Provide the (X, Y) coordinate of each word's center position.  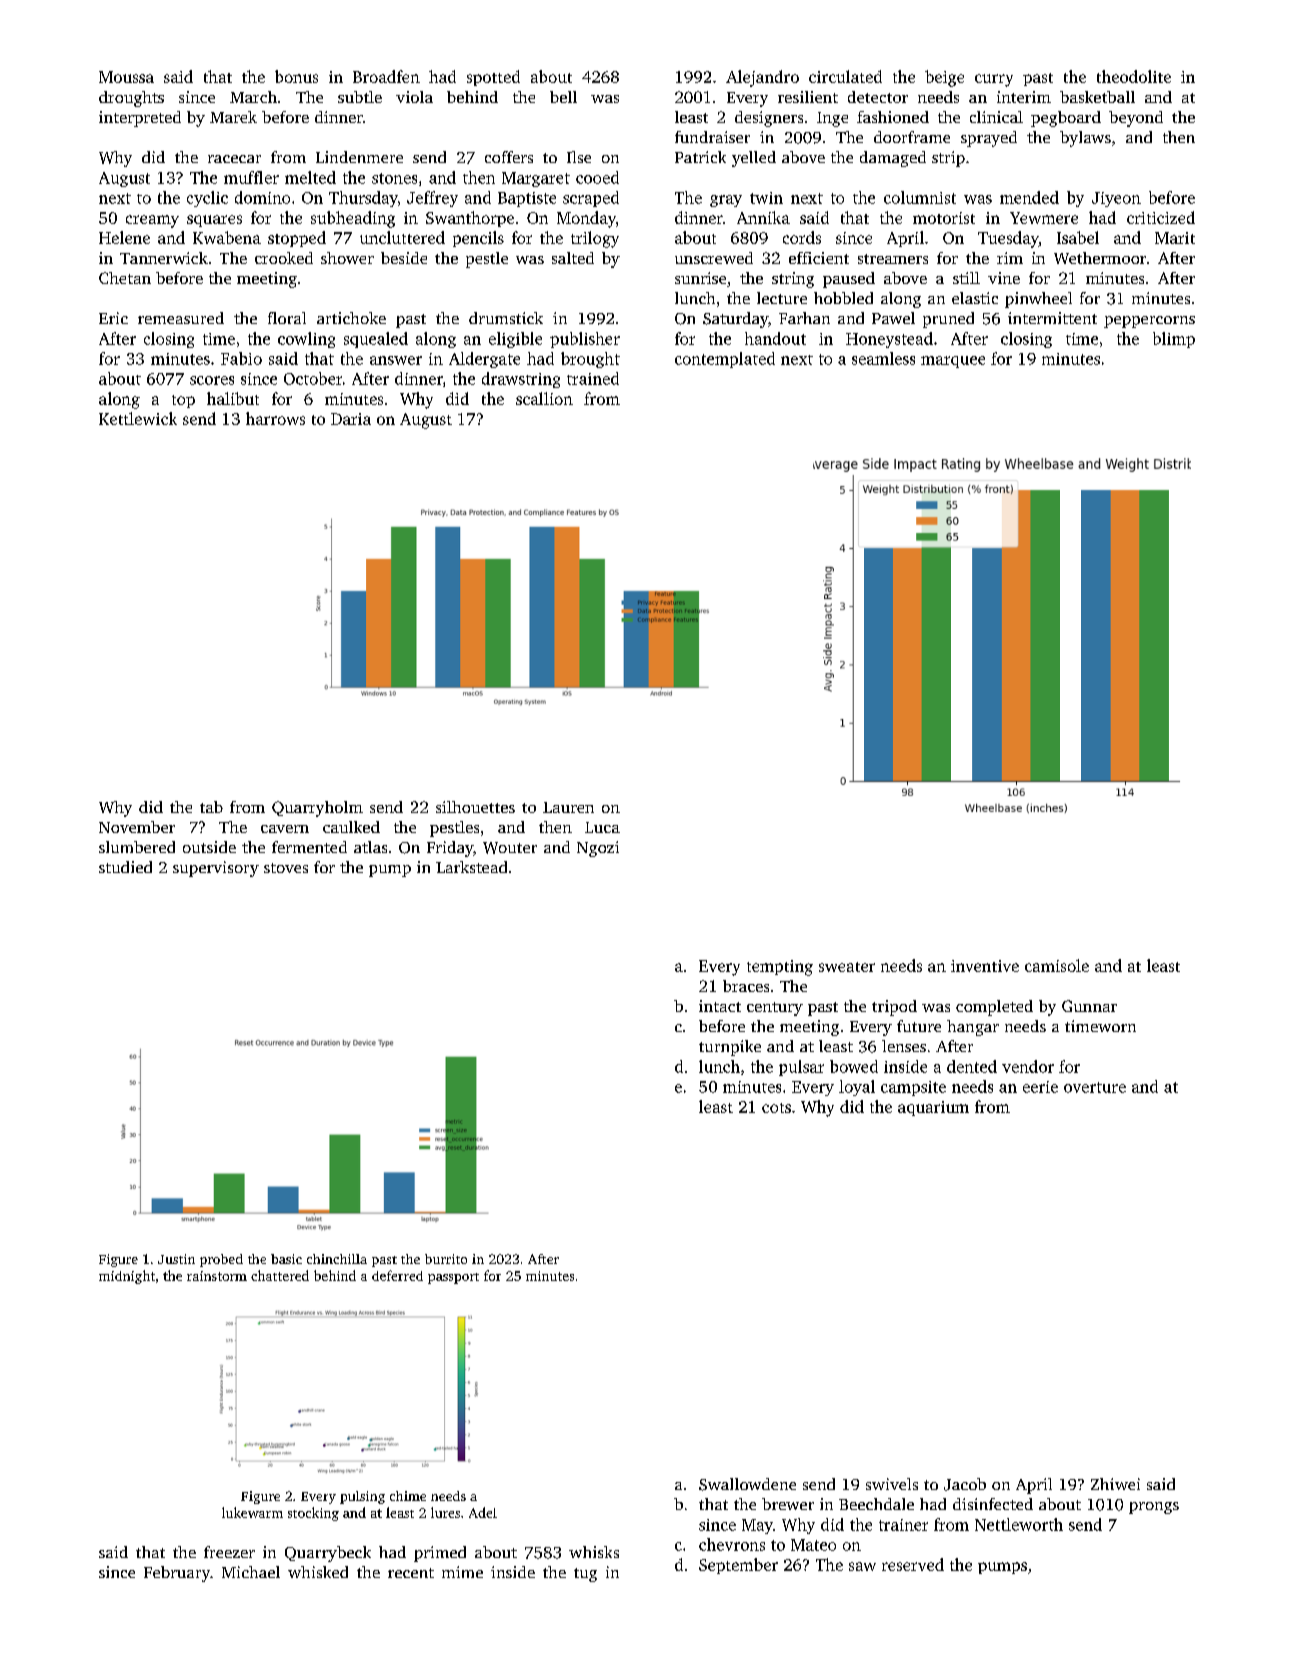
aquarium (933, 1108)
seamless (883, 358)
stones (394, 178)
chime (408, 1496)
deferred (397, 1275)
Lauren (568, 807)
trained (593, 378)
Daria (351, 419)
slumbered (137, 847)
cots (776, 1108)
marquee (953, 362)
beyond (1136, 119)
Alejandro (762, 78)
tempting (780, 968)
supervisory (216, 869)
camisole (1057, 965)
